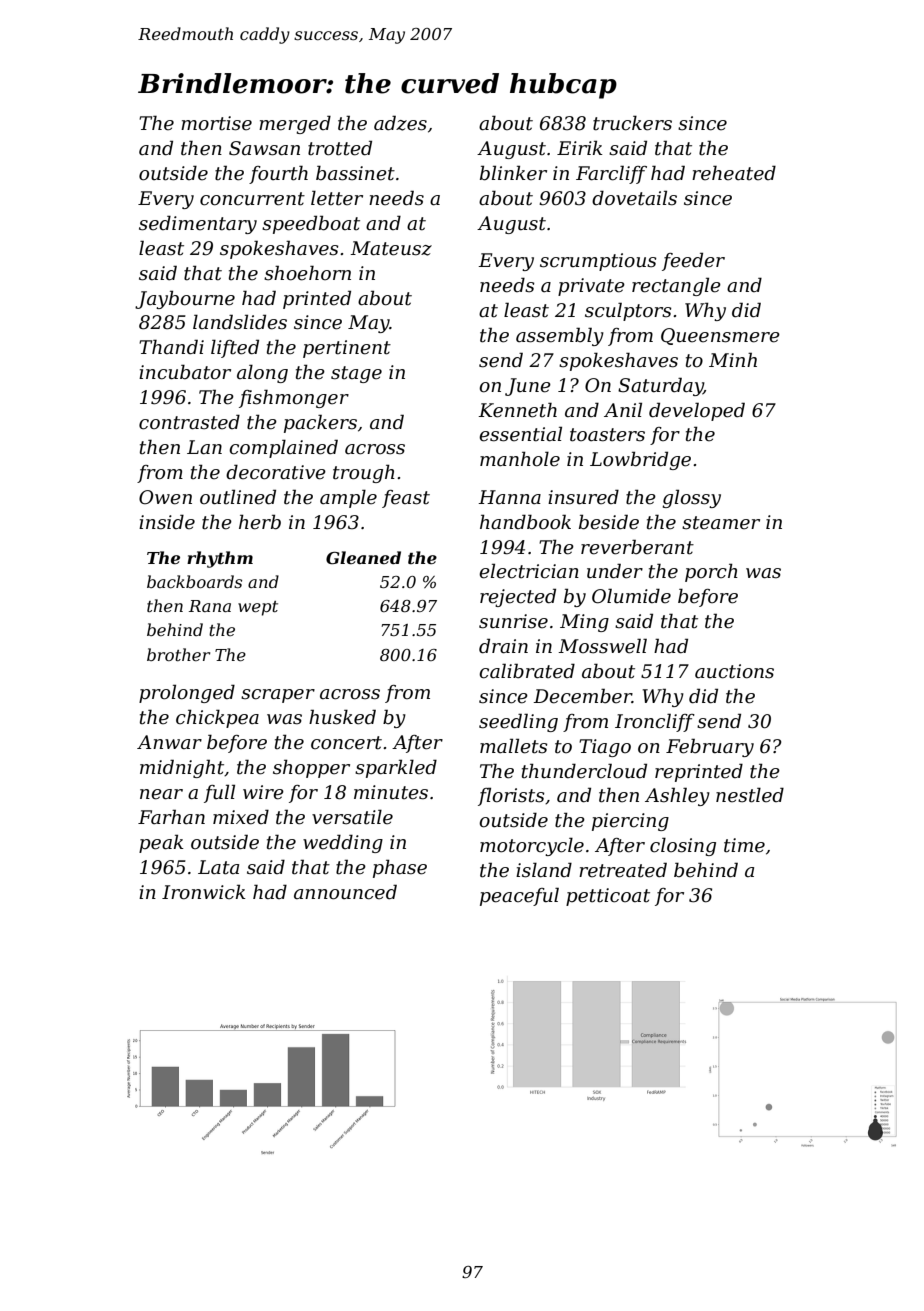 The height and width of the page is (1311, 924). What do you see at coordinates (263, 792) in the page?
I see `wire` at bounding box center [263, 792].
